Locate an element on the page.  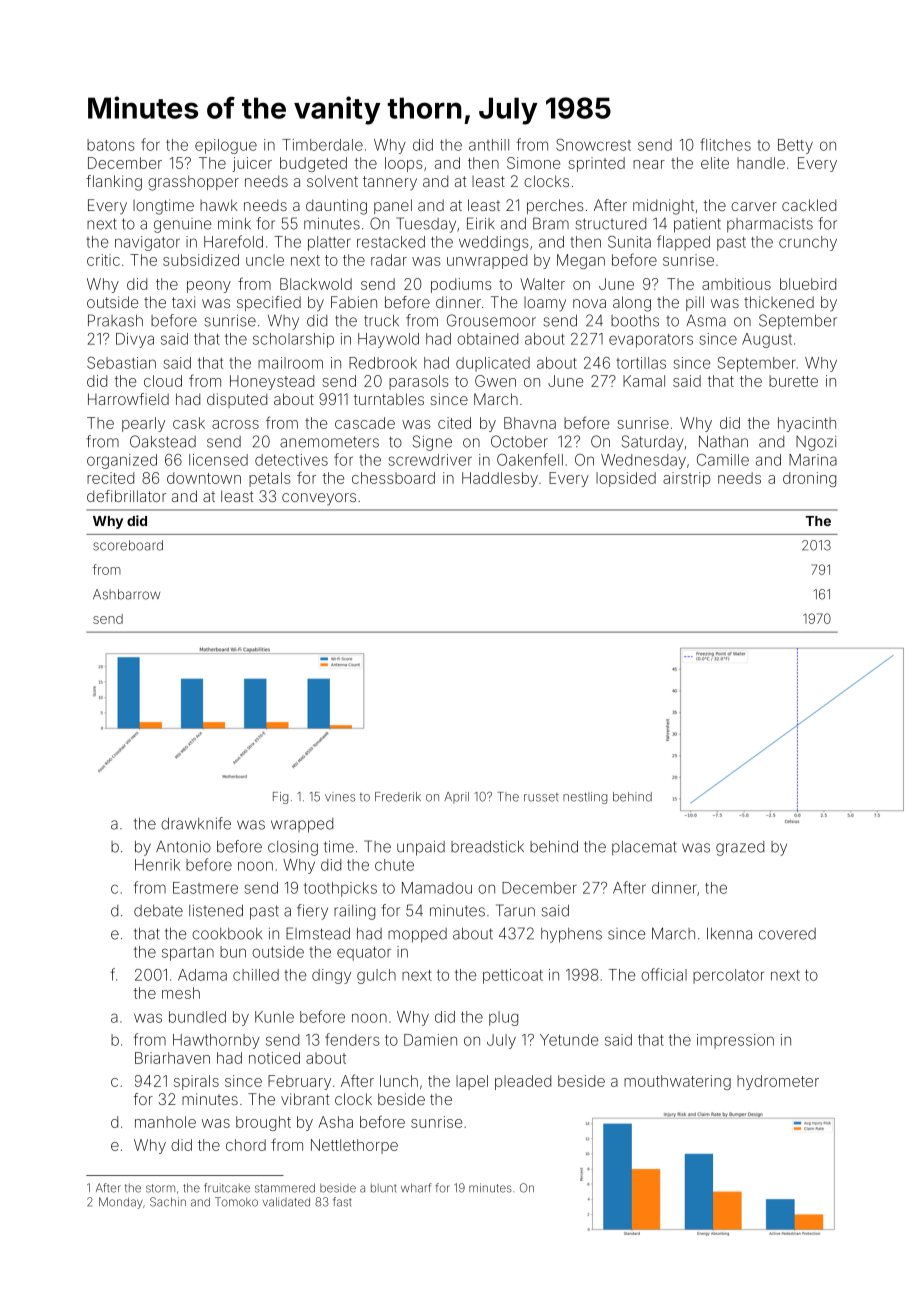
chessboard is located at coordinates (393, 478).
